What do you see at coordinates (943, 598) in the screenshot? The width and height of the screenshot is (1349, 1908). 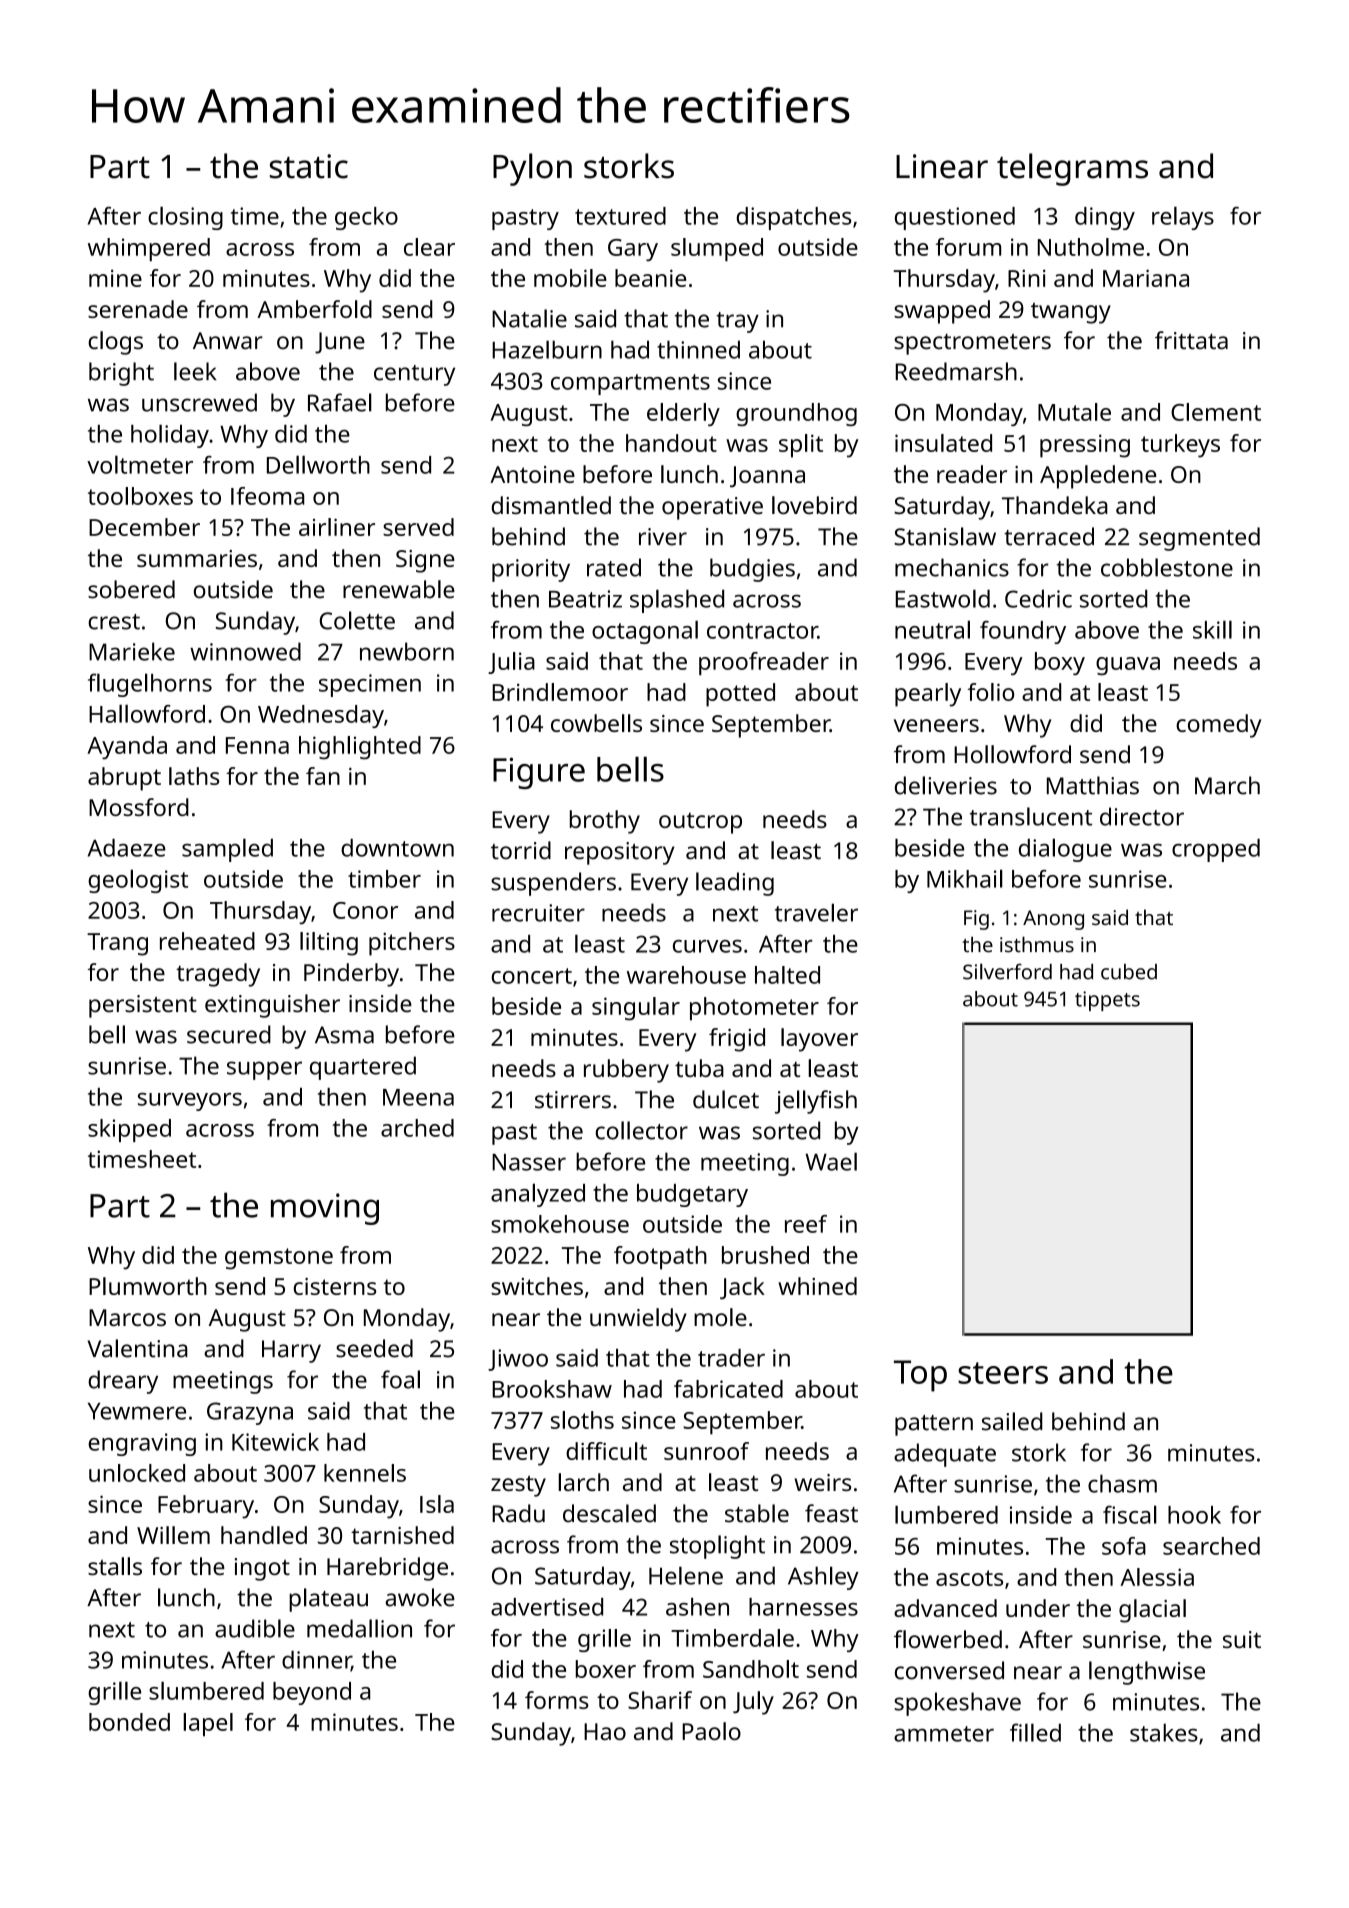 I see `Eastwold` at bounding box center [943, 598].
